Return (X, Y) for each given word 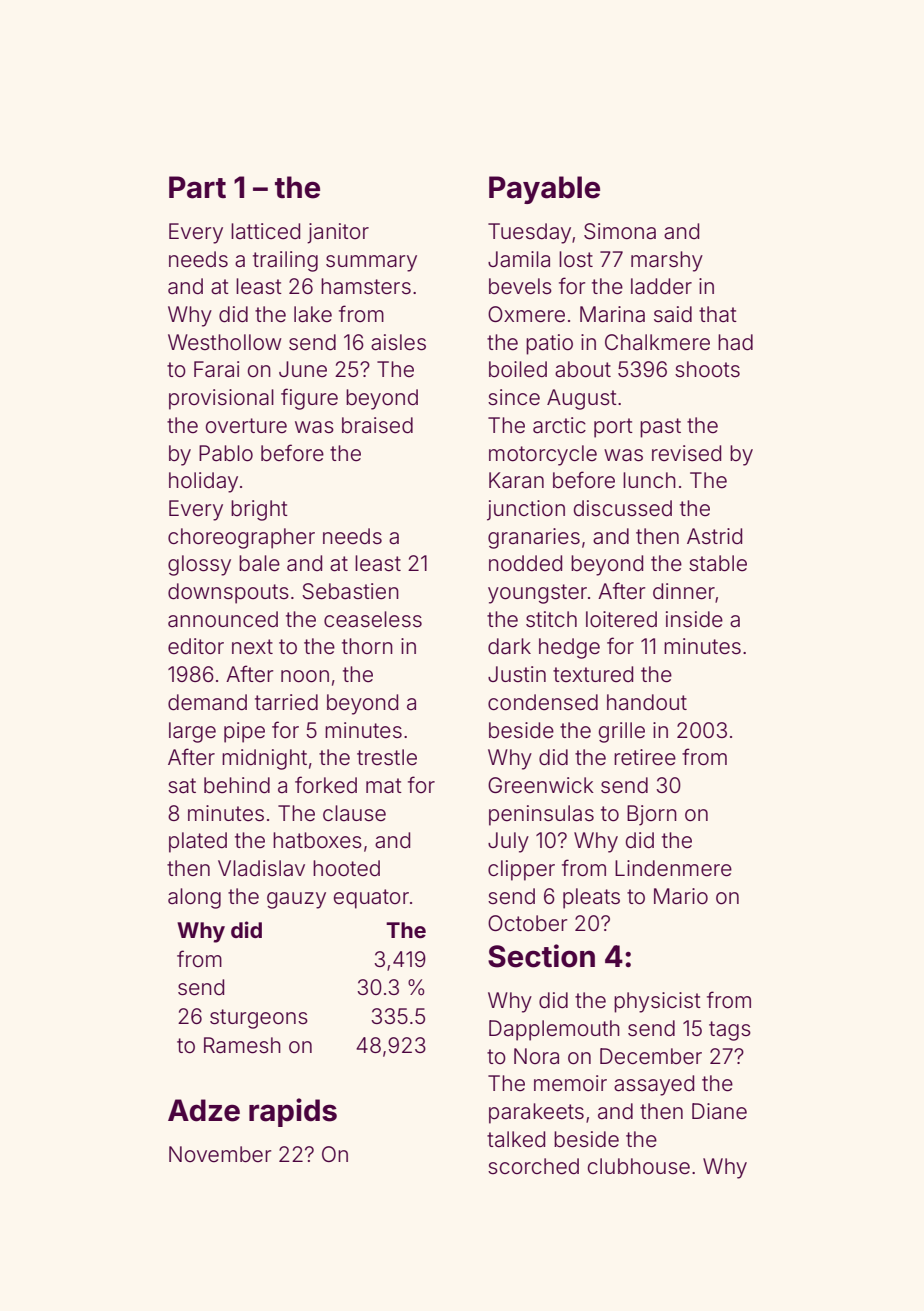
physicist (657, 1002)
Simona (620, 231)
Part (197, 187)
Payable (544, 190)
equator (371, 899)
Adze (204, 1110)
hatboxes (317, 840)
